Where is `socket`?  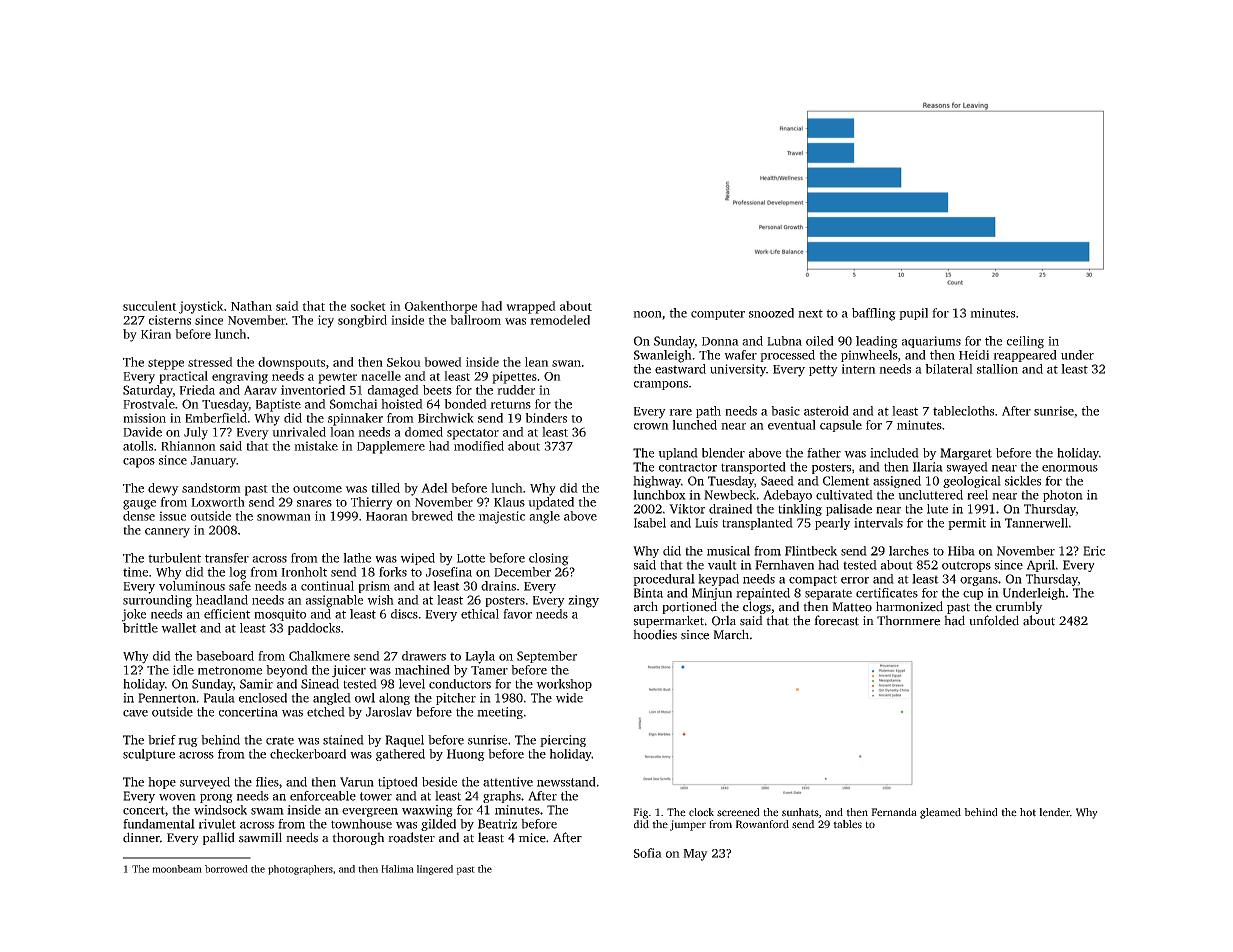 socket is located at coordinates (368, 306).
